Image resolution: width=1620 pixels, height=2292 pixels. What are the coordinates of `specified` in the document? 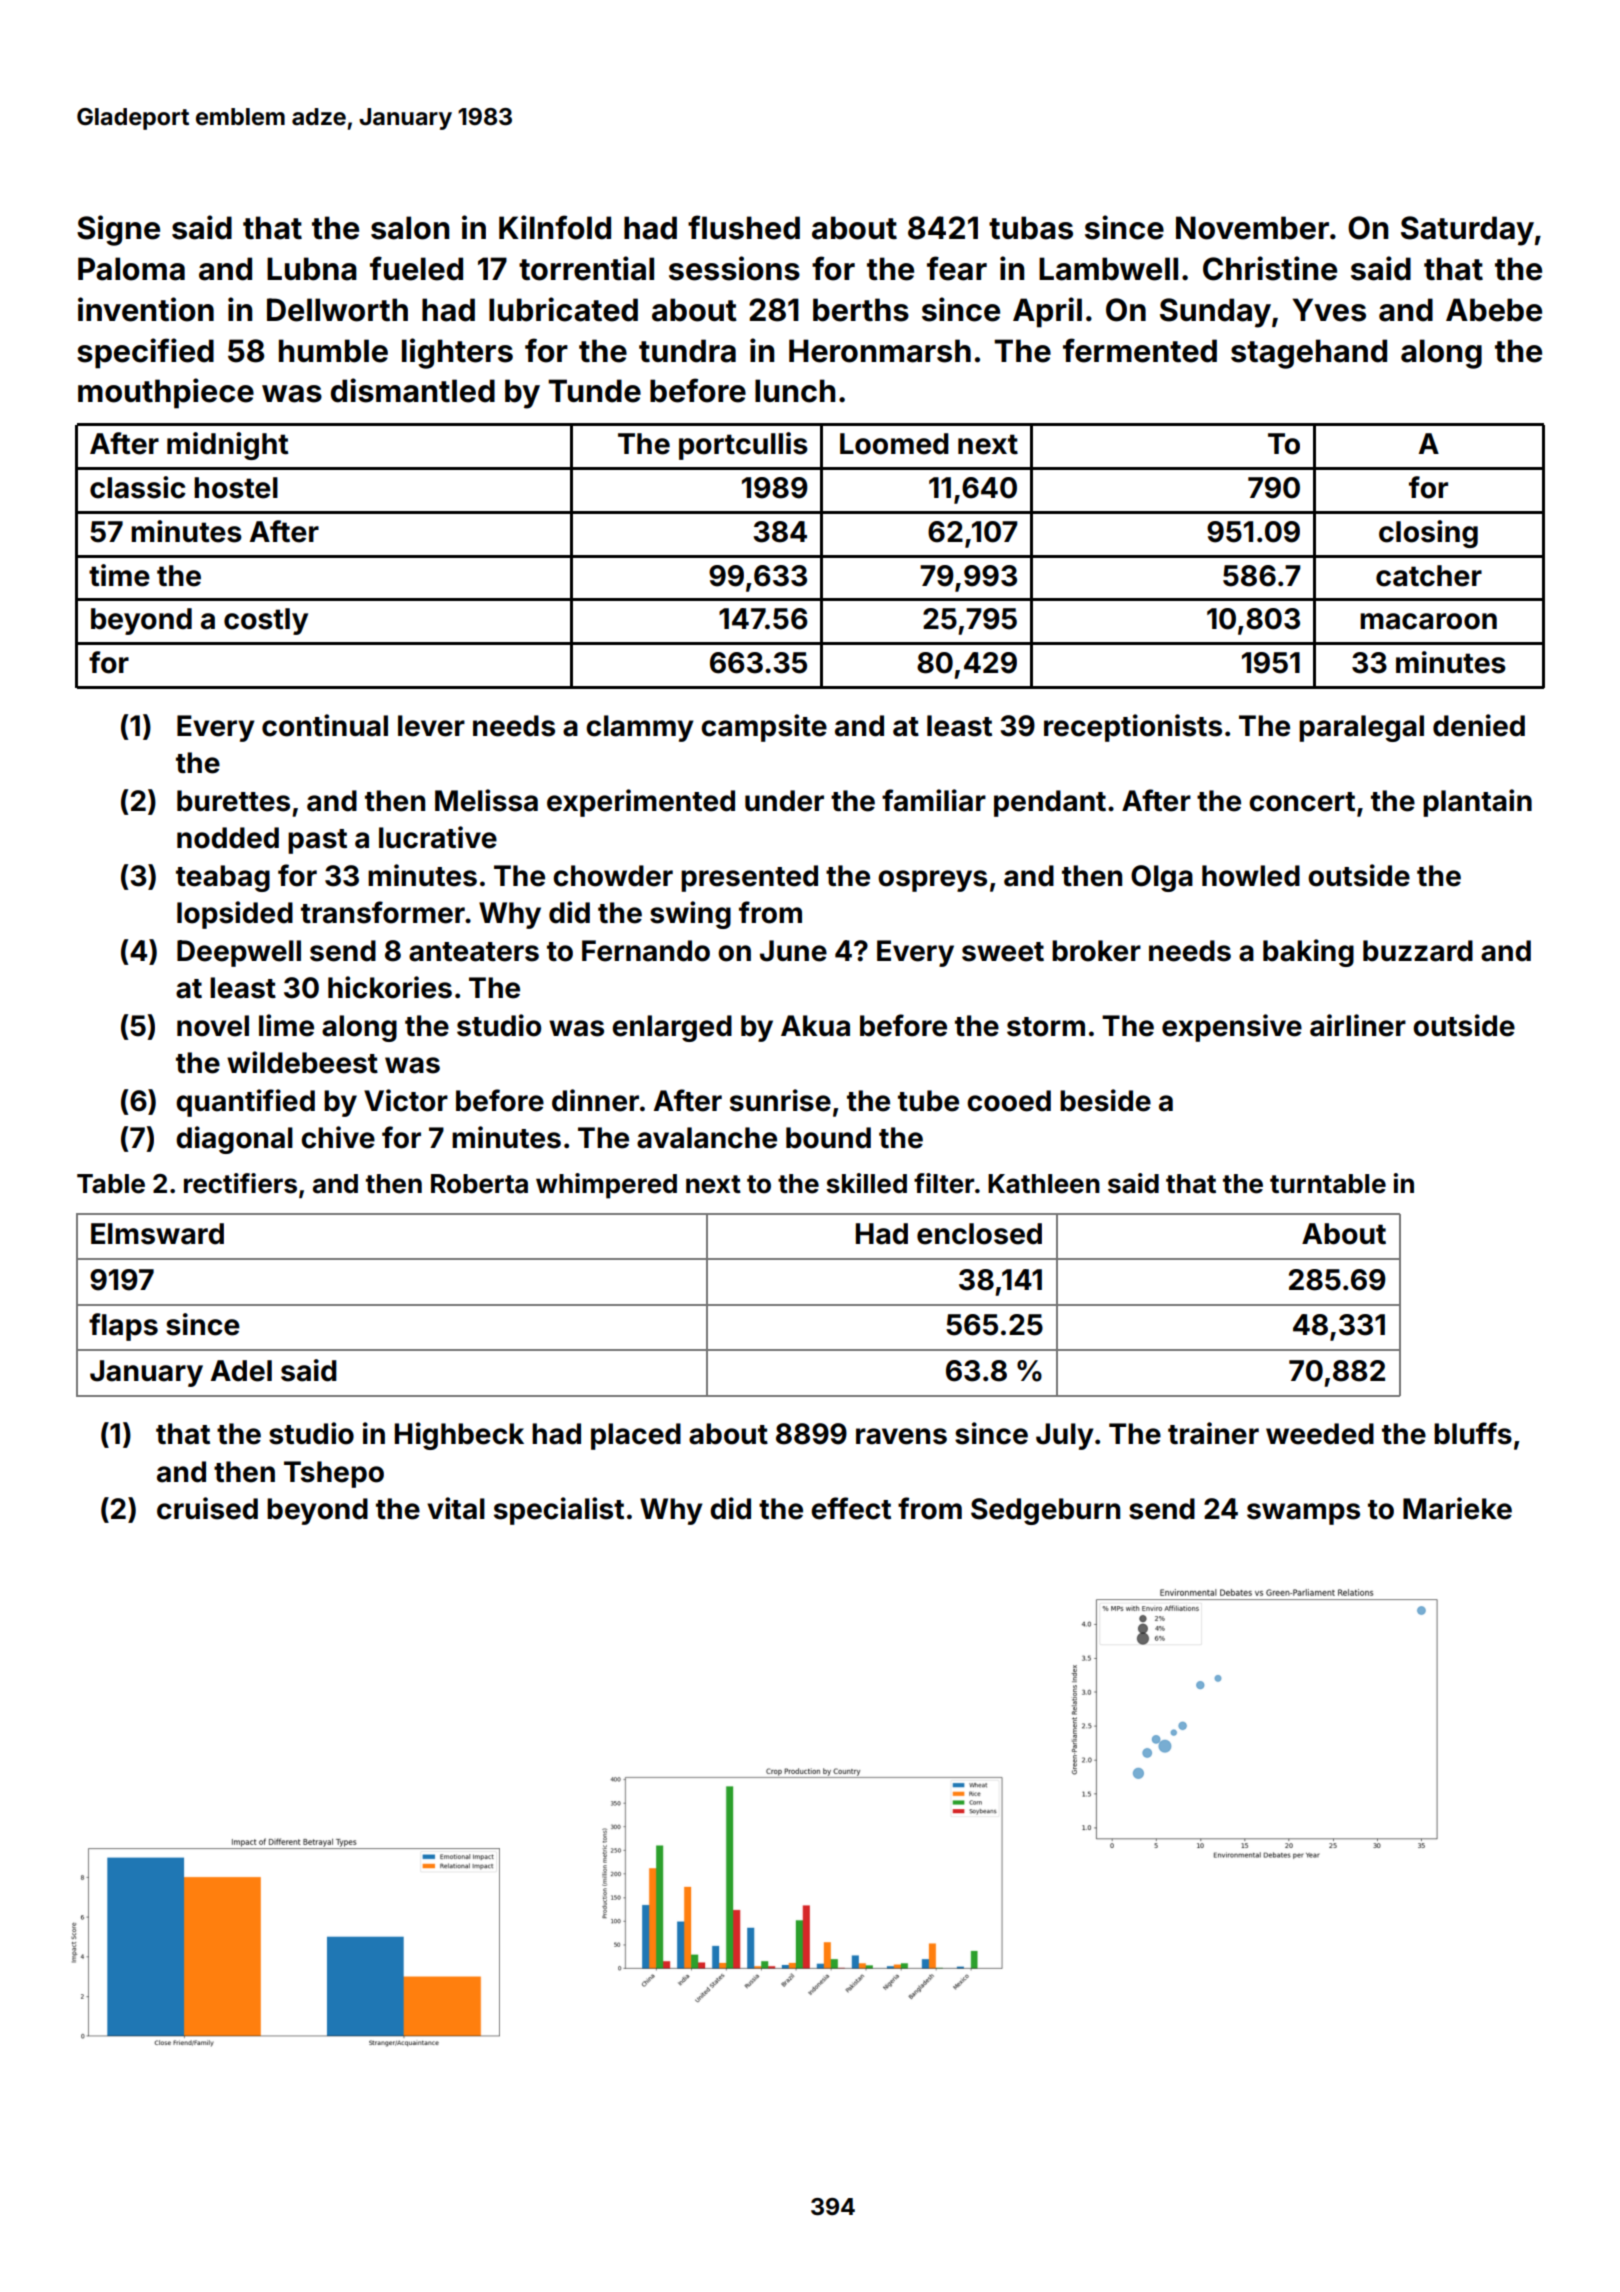 It's located at (145, 353).
